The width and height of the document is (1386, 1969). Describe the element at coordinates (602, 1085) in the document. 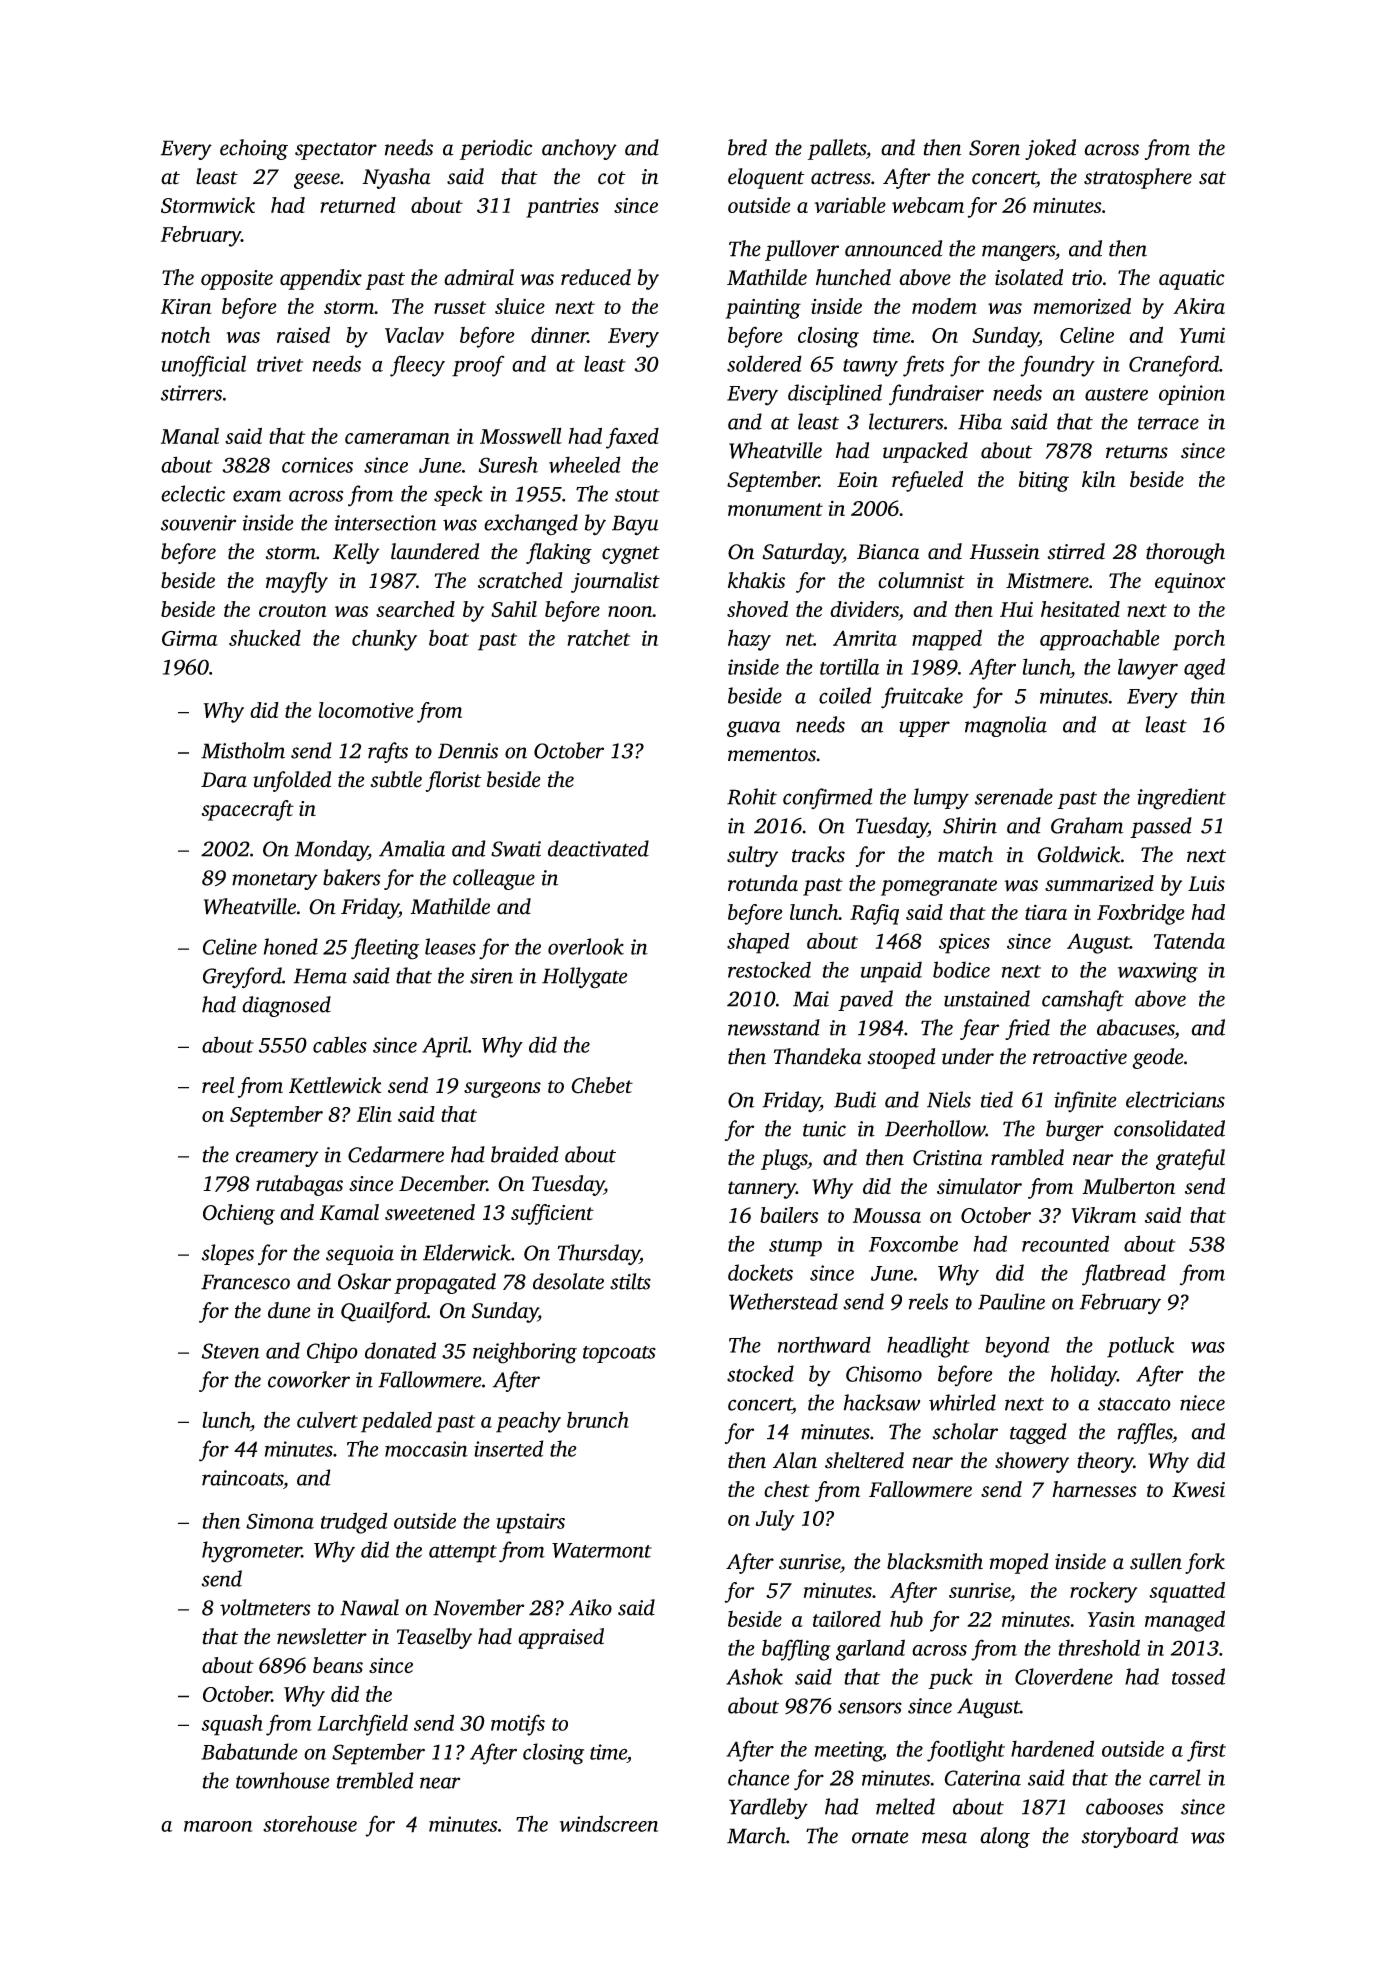

I see `Chebet` at that location.
